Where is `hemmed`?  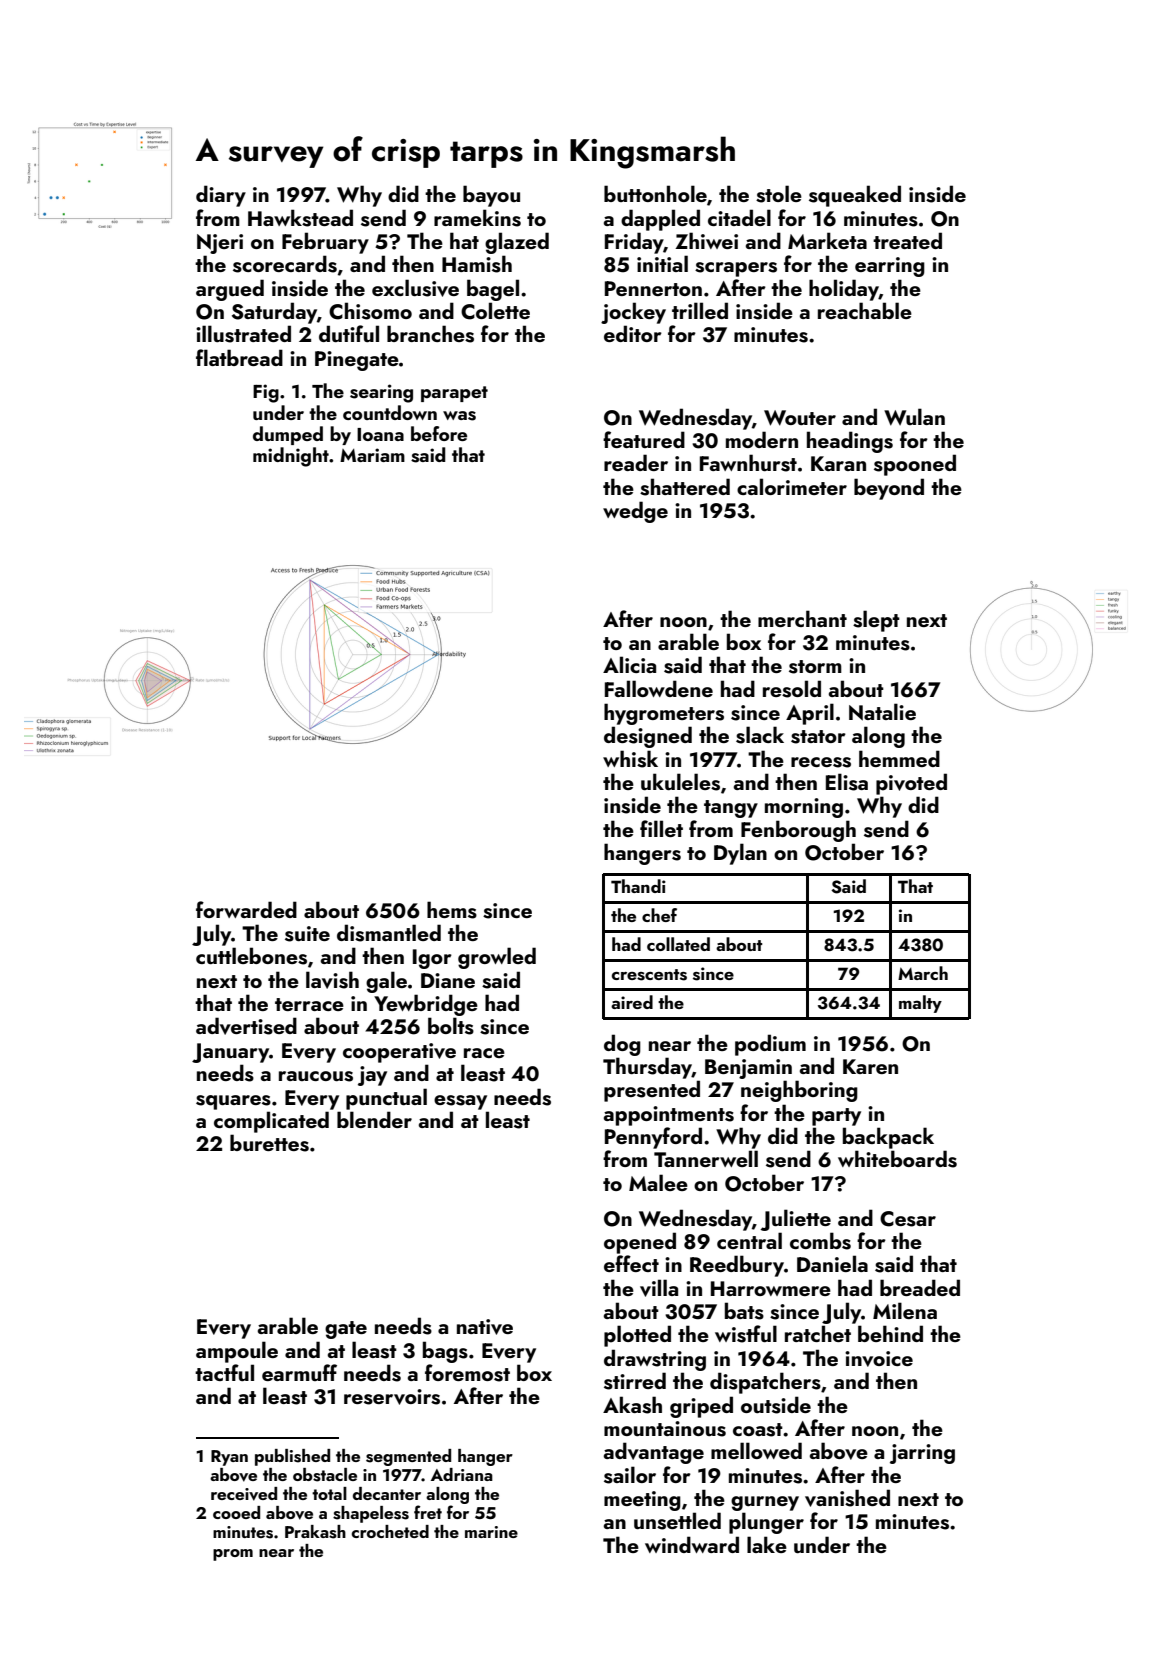 hemmed is located at coordinates (899, 758).
